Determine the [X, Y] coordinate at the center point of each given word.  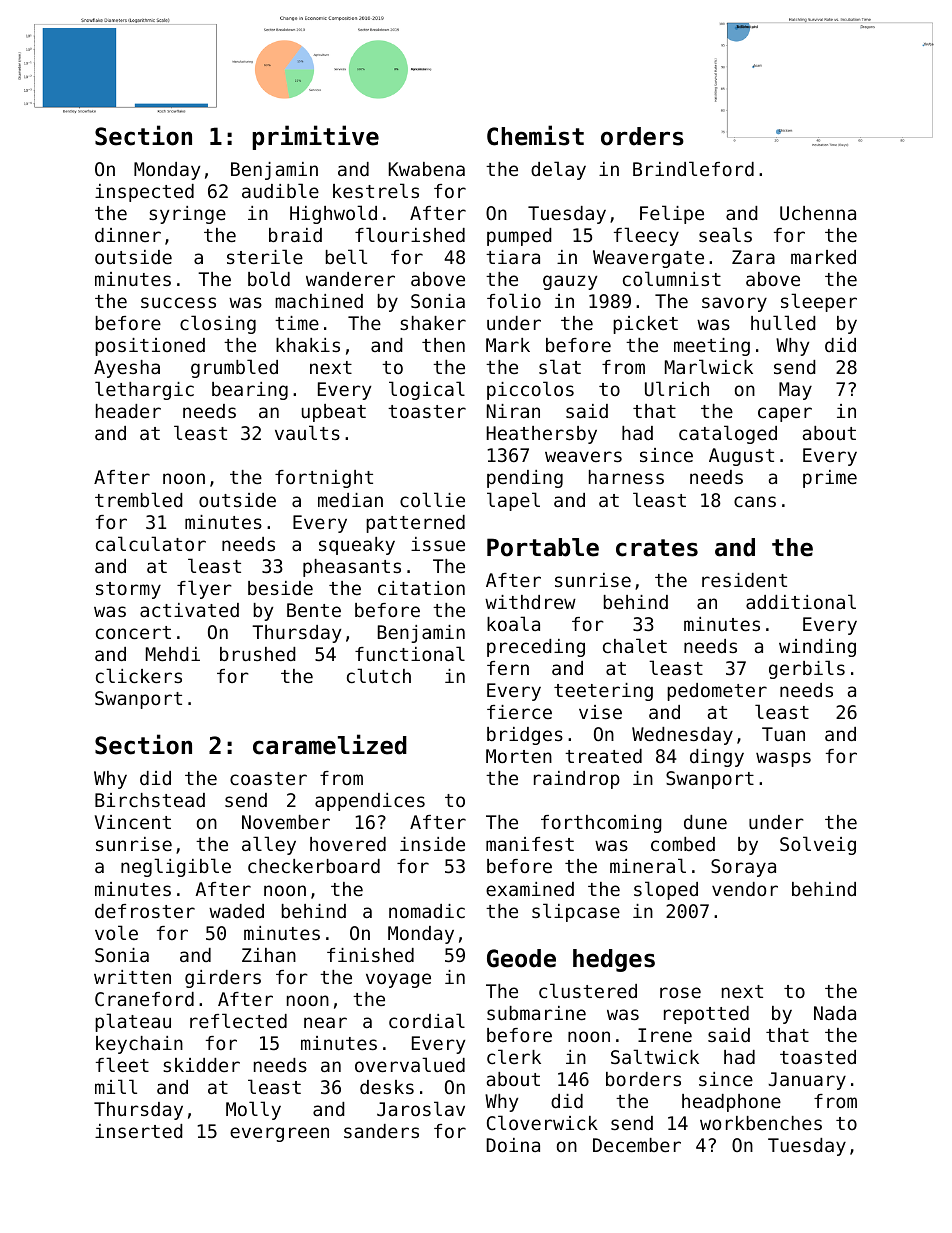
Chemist [535, 135]
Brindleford [693, 168]
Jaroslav [421, 1108]
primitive [315, 137]
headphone [731, 1103]
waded [236, 911]
